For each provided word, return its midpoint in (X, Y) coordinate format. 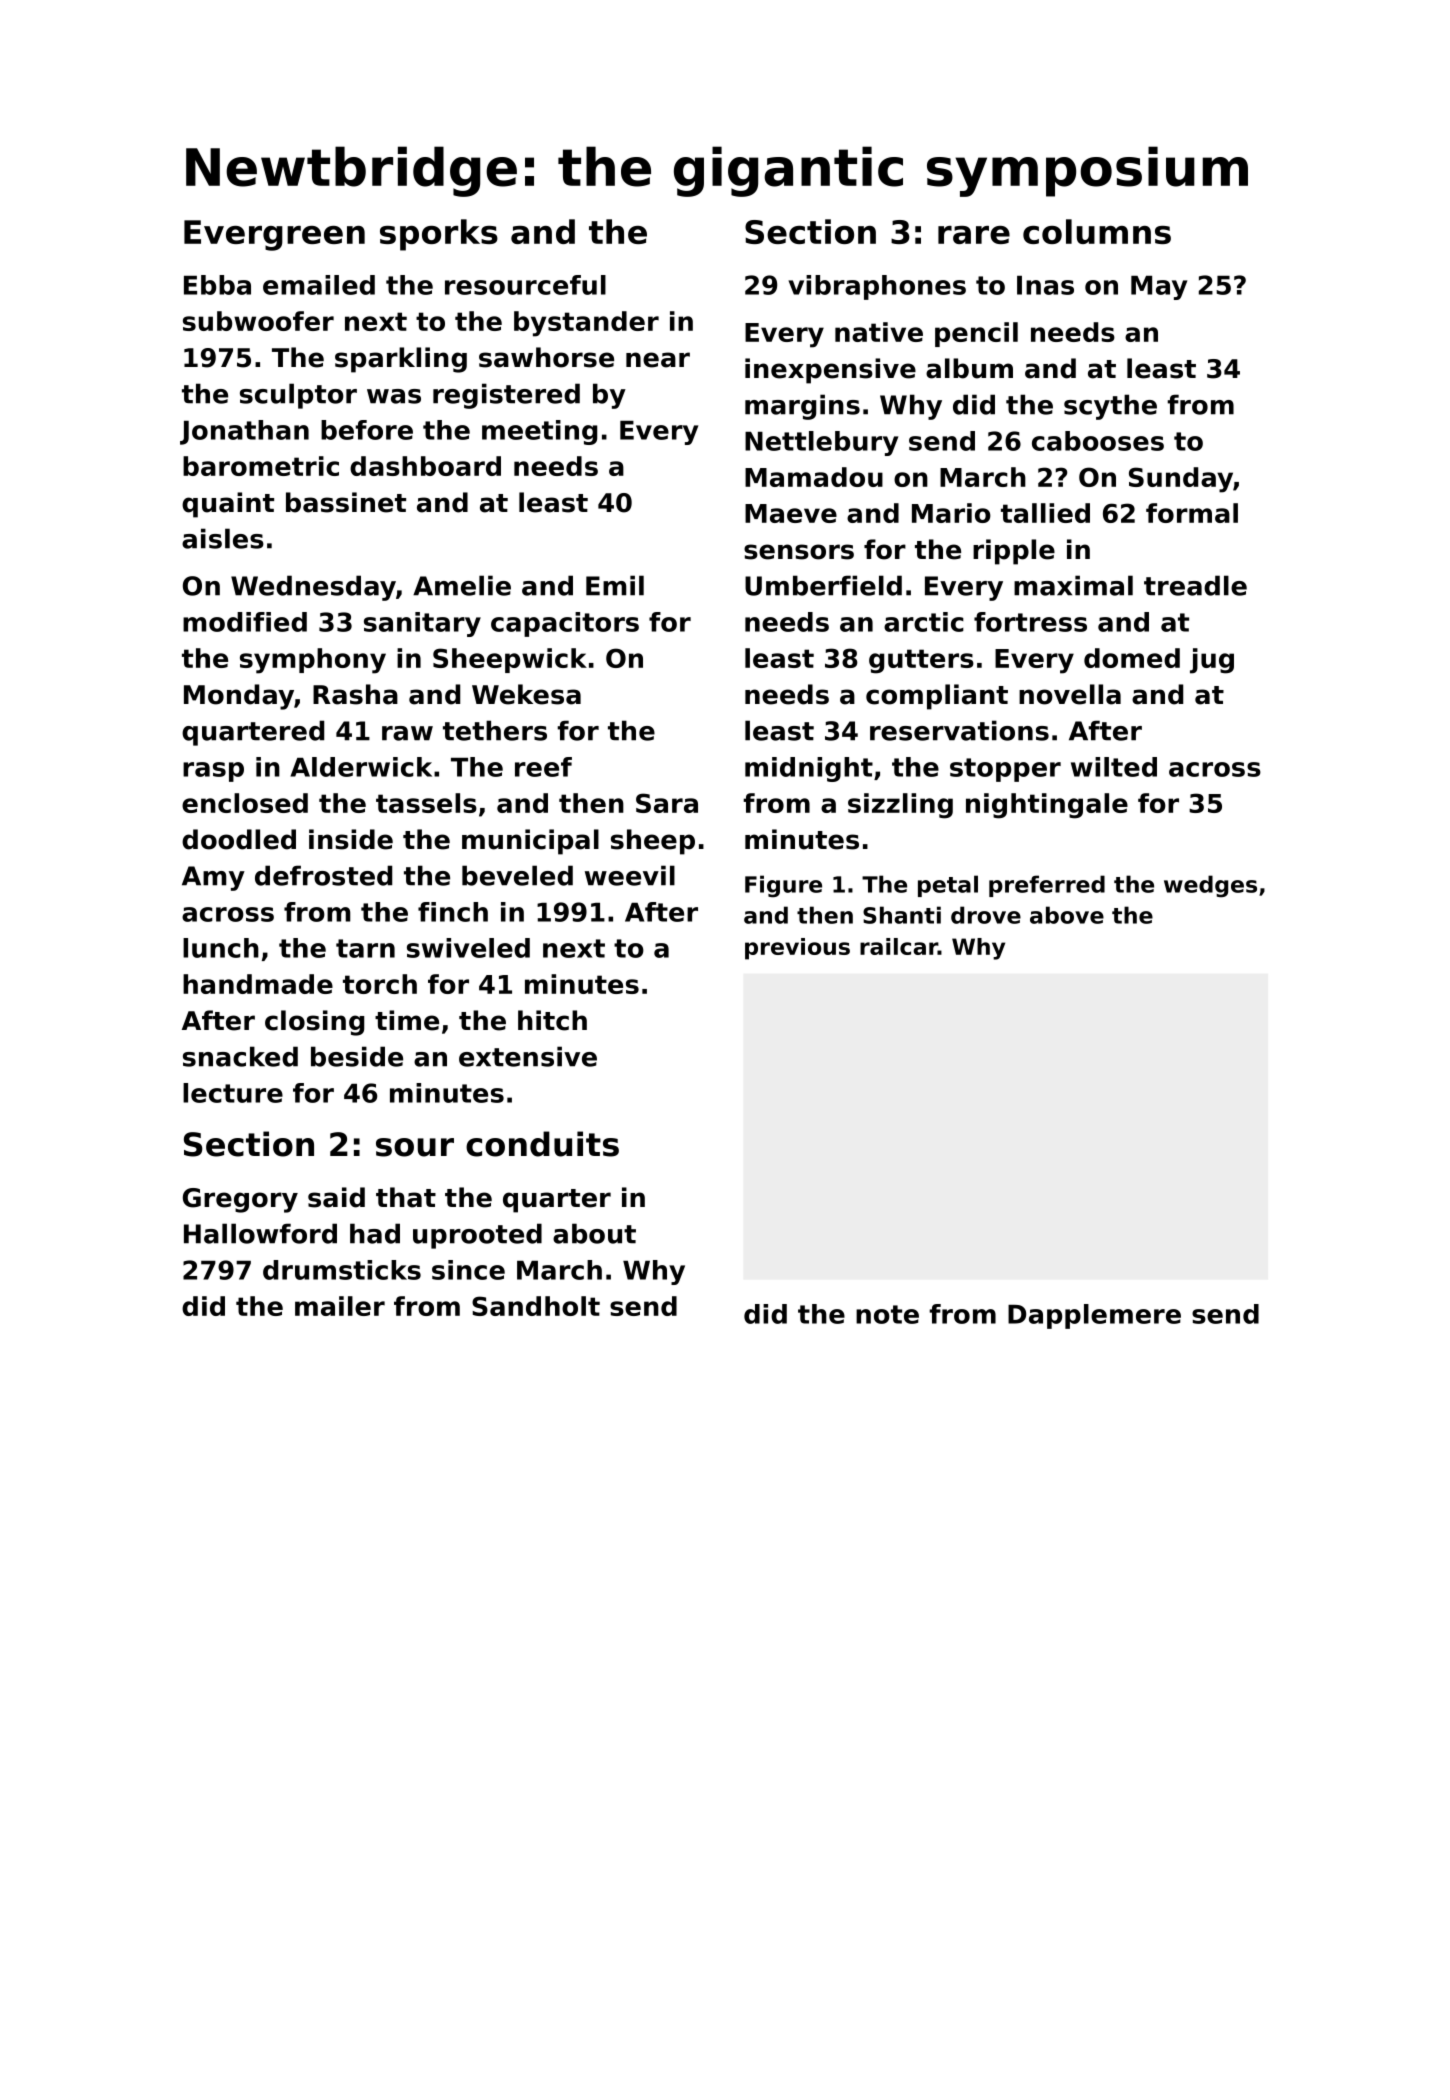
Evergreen (274, 235)
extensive (528, 1056)
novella (1070, 694)
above (1067, 915)
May (1159, 288)
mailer (340, 1306)
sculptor (298, 396)
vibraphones (877, 287)
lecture (233, 1093)
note (887, 1314)
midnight (809, 769)
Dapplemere (1094, 1316)
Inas (1045, 285)
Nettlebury (821, 443)
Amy (213, 878)
